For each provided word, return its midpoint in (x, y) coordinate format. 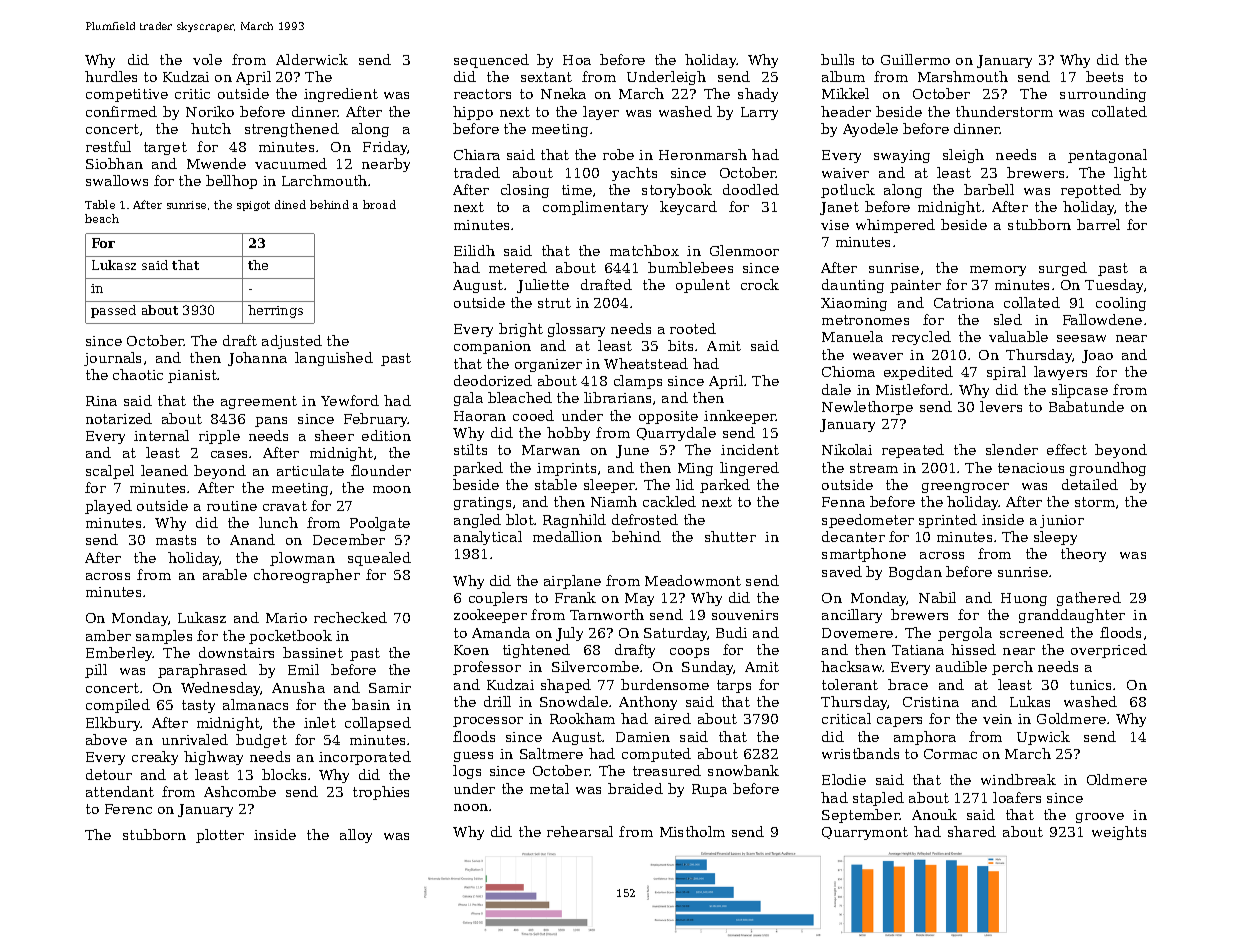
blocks (284, 774)
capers (899, 722)
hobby (568, 434)
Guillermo (915, 59)
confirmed (121, 111)
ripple (219, 437)
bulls (837, 59)
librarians (617, 397)
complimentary (595, 208)
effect (1067, 449)
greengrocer (965, 488)
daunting (853, 286)
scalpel (110, 472)
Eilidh (474, 250)
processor (488, 722)
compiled (118, 706)
